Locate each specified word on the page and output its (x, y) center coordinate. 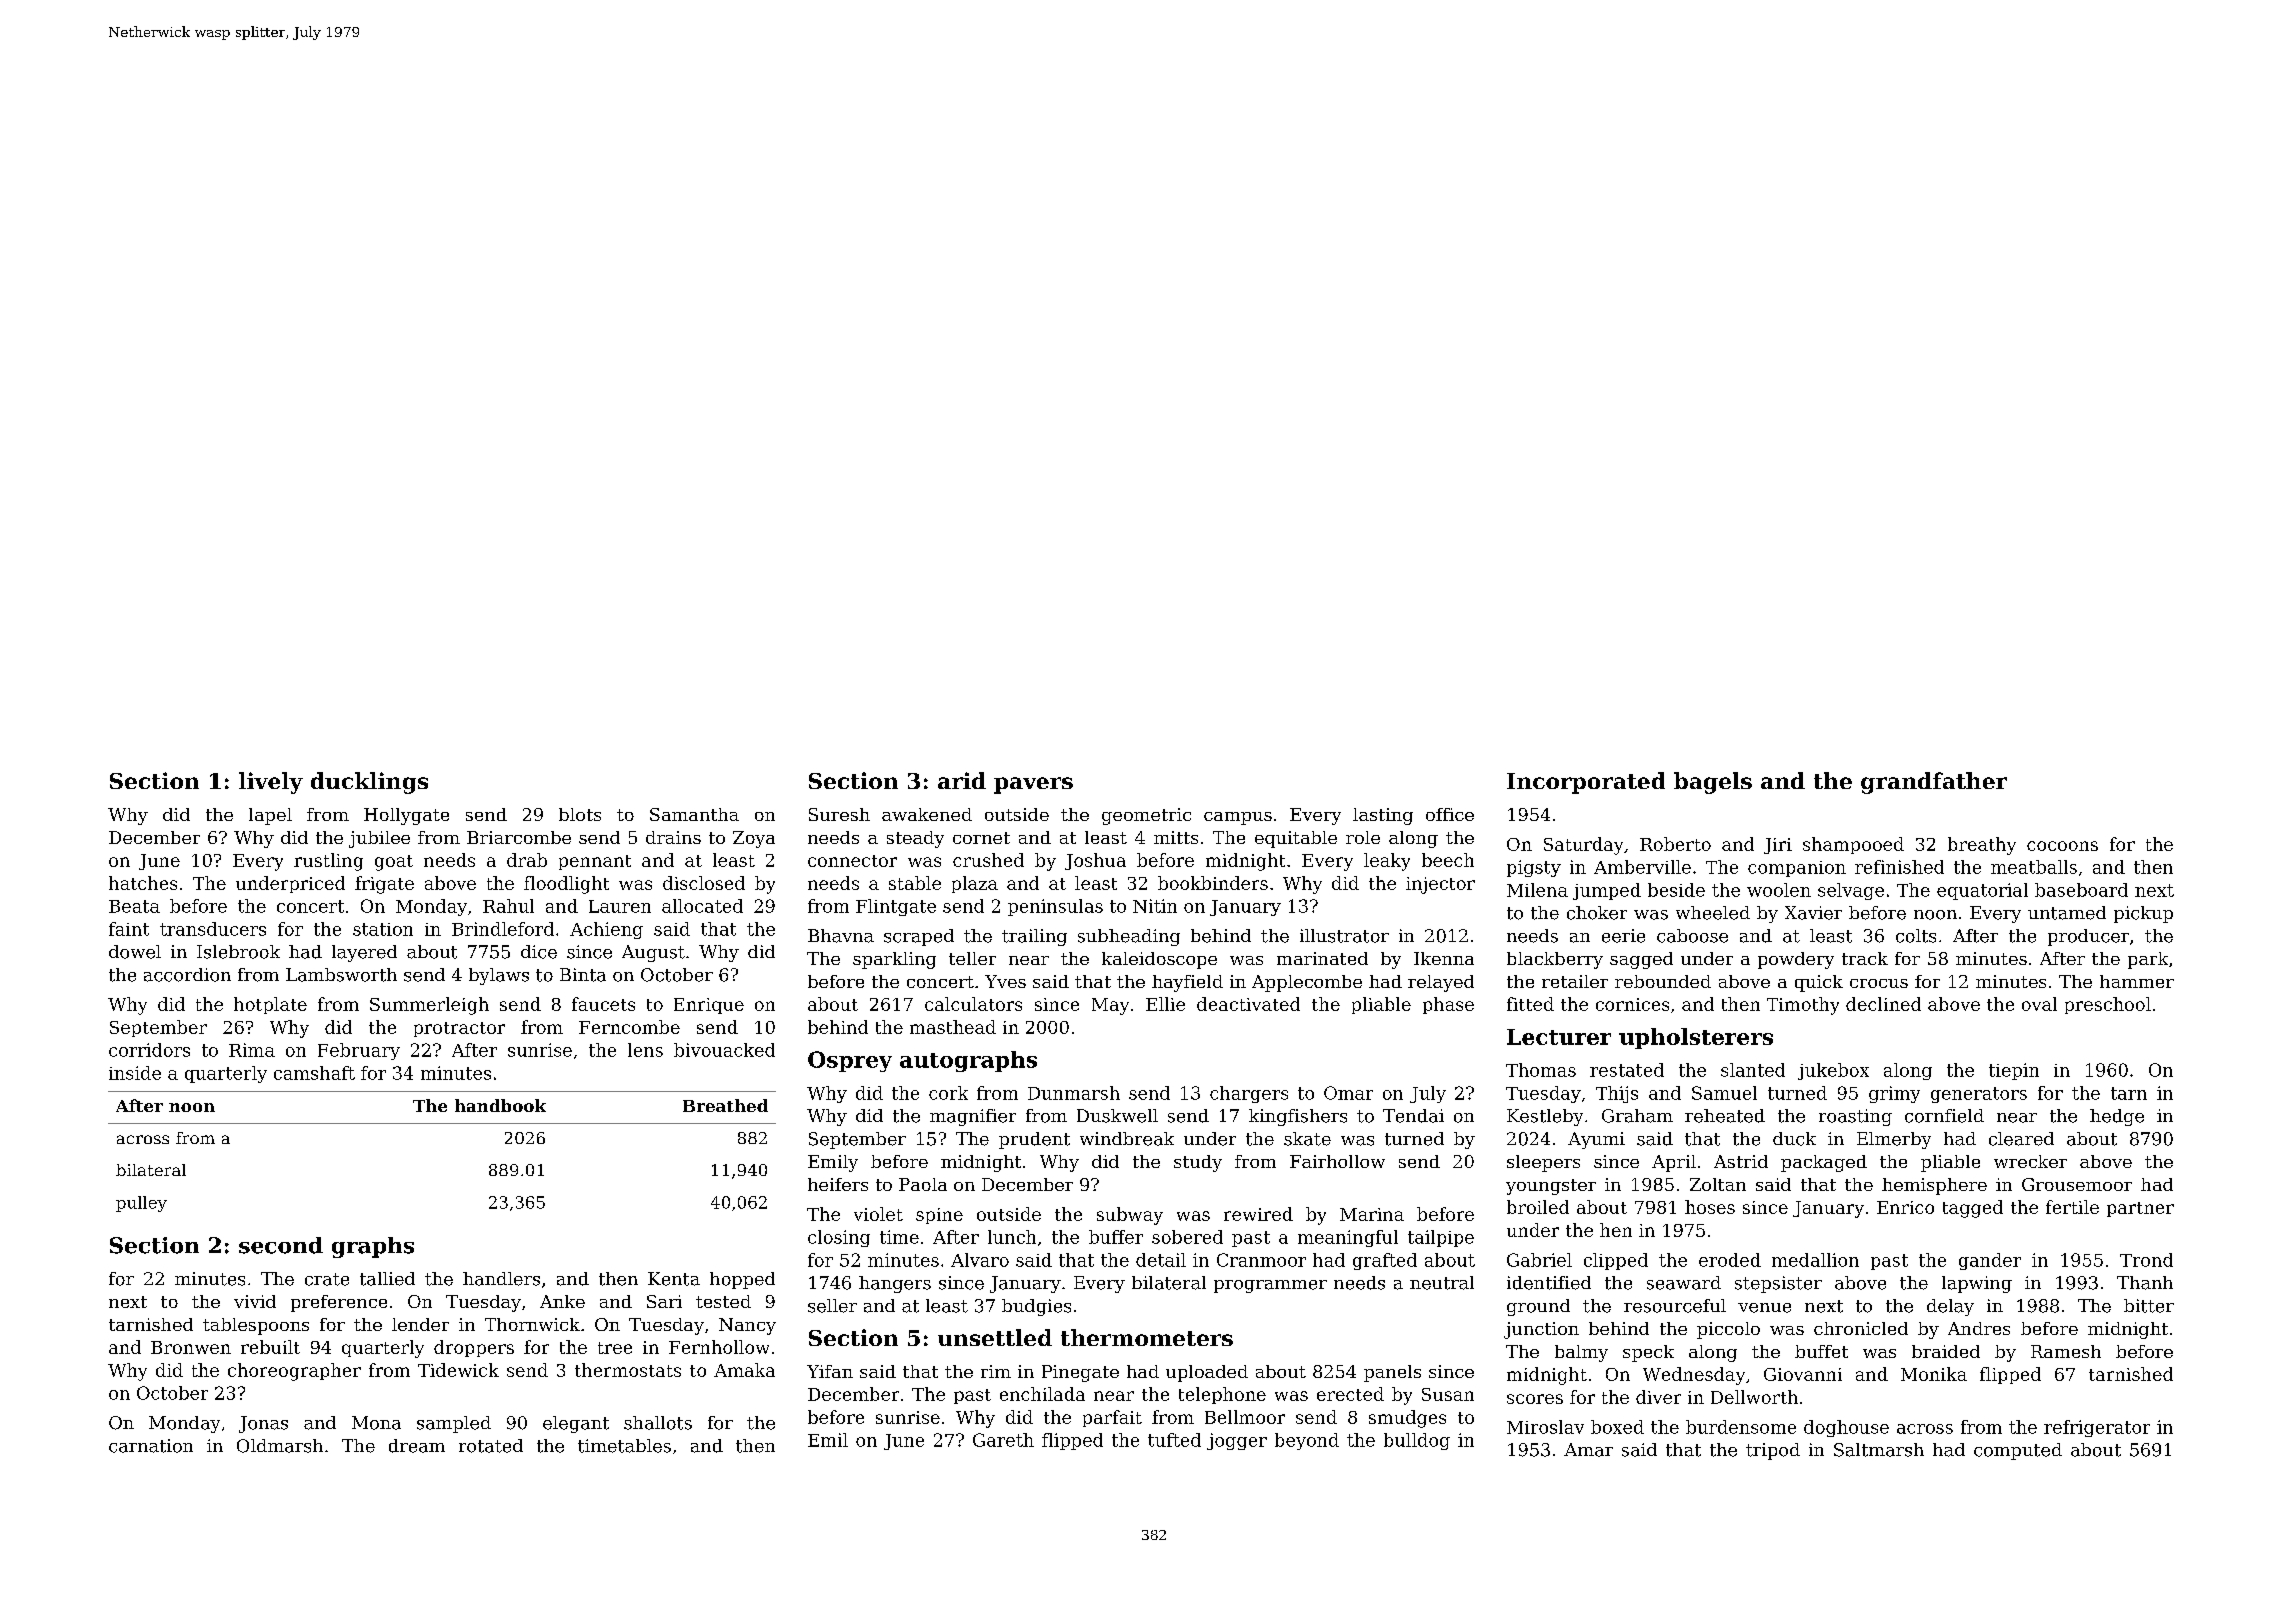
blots (580, 814)
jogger (1237, 1441)
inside (135, 1073)
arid (962, 780)
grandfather (1934, 783)
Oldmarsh (280, 1446)
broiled (1538, 1207)
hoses (1710, 1207)
